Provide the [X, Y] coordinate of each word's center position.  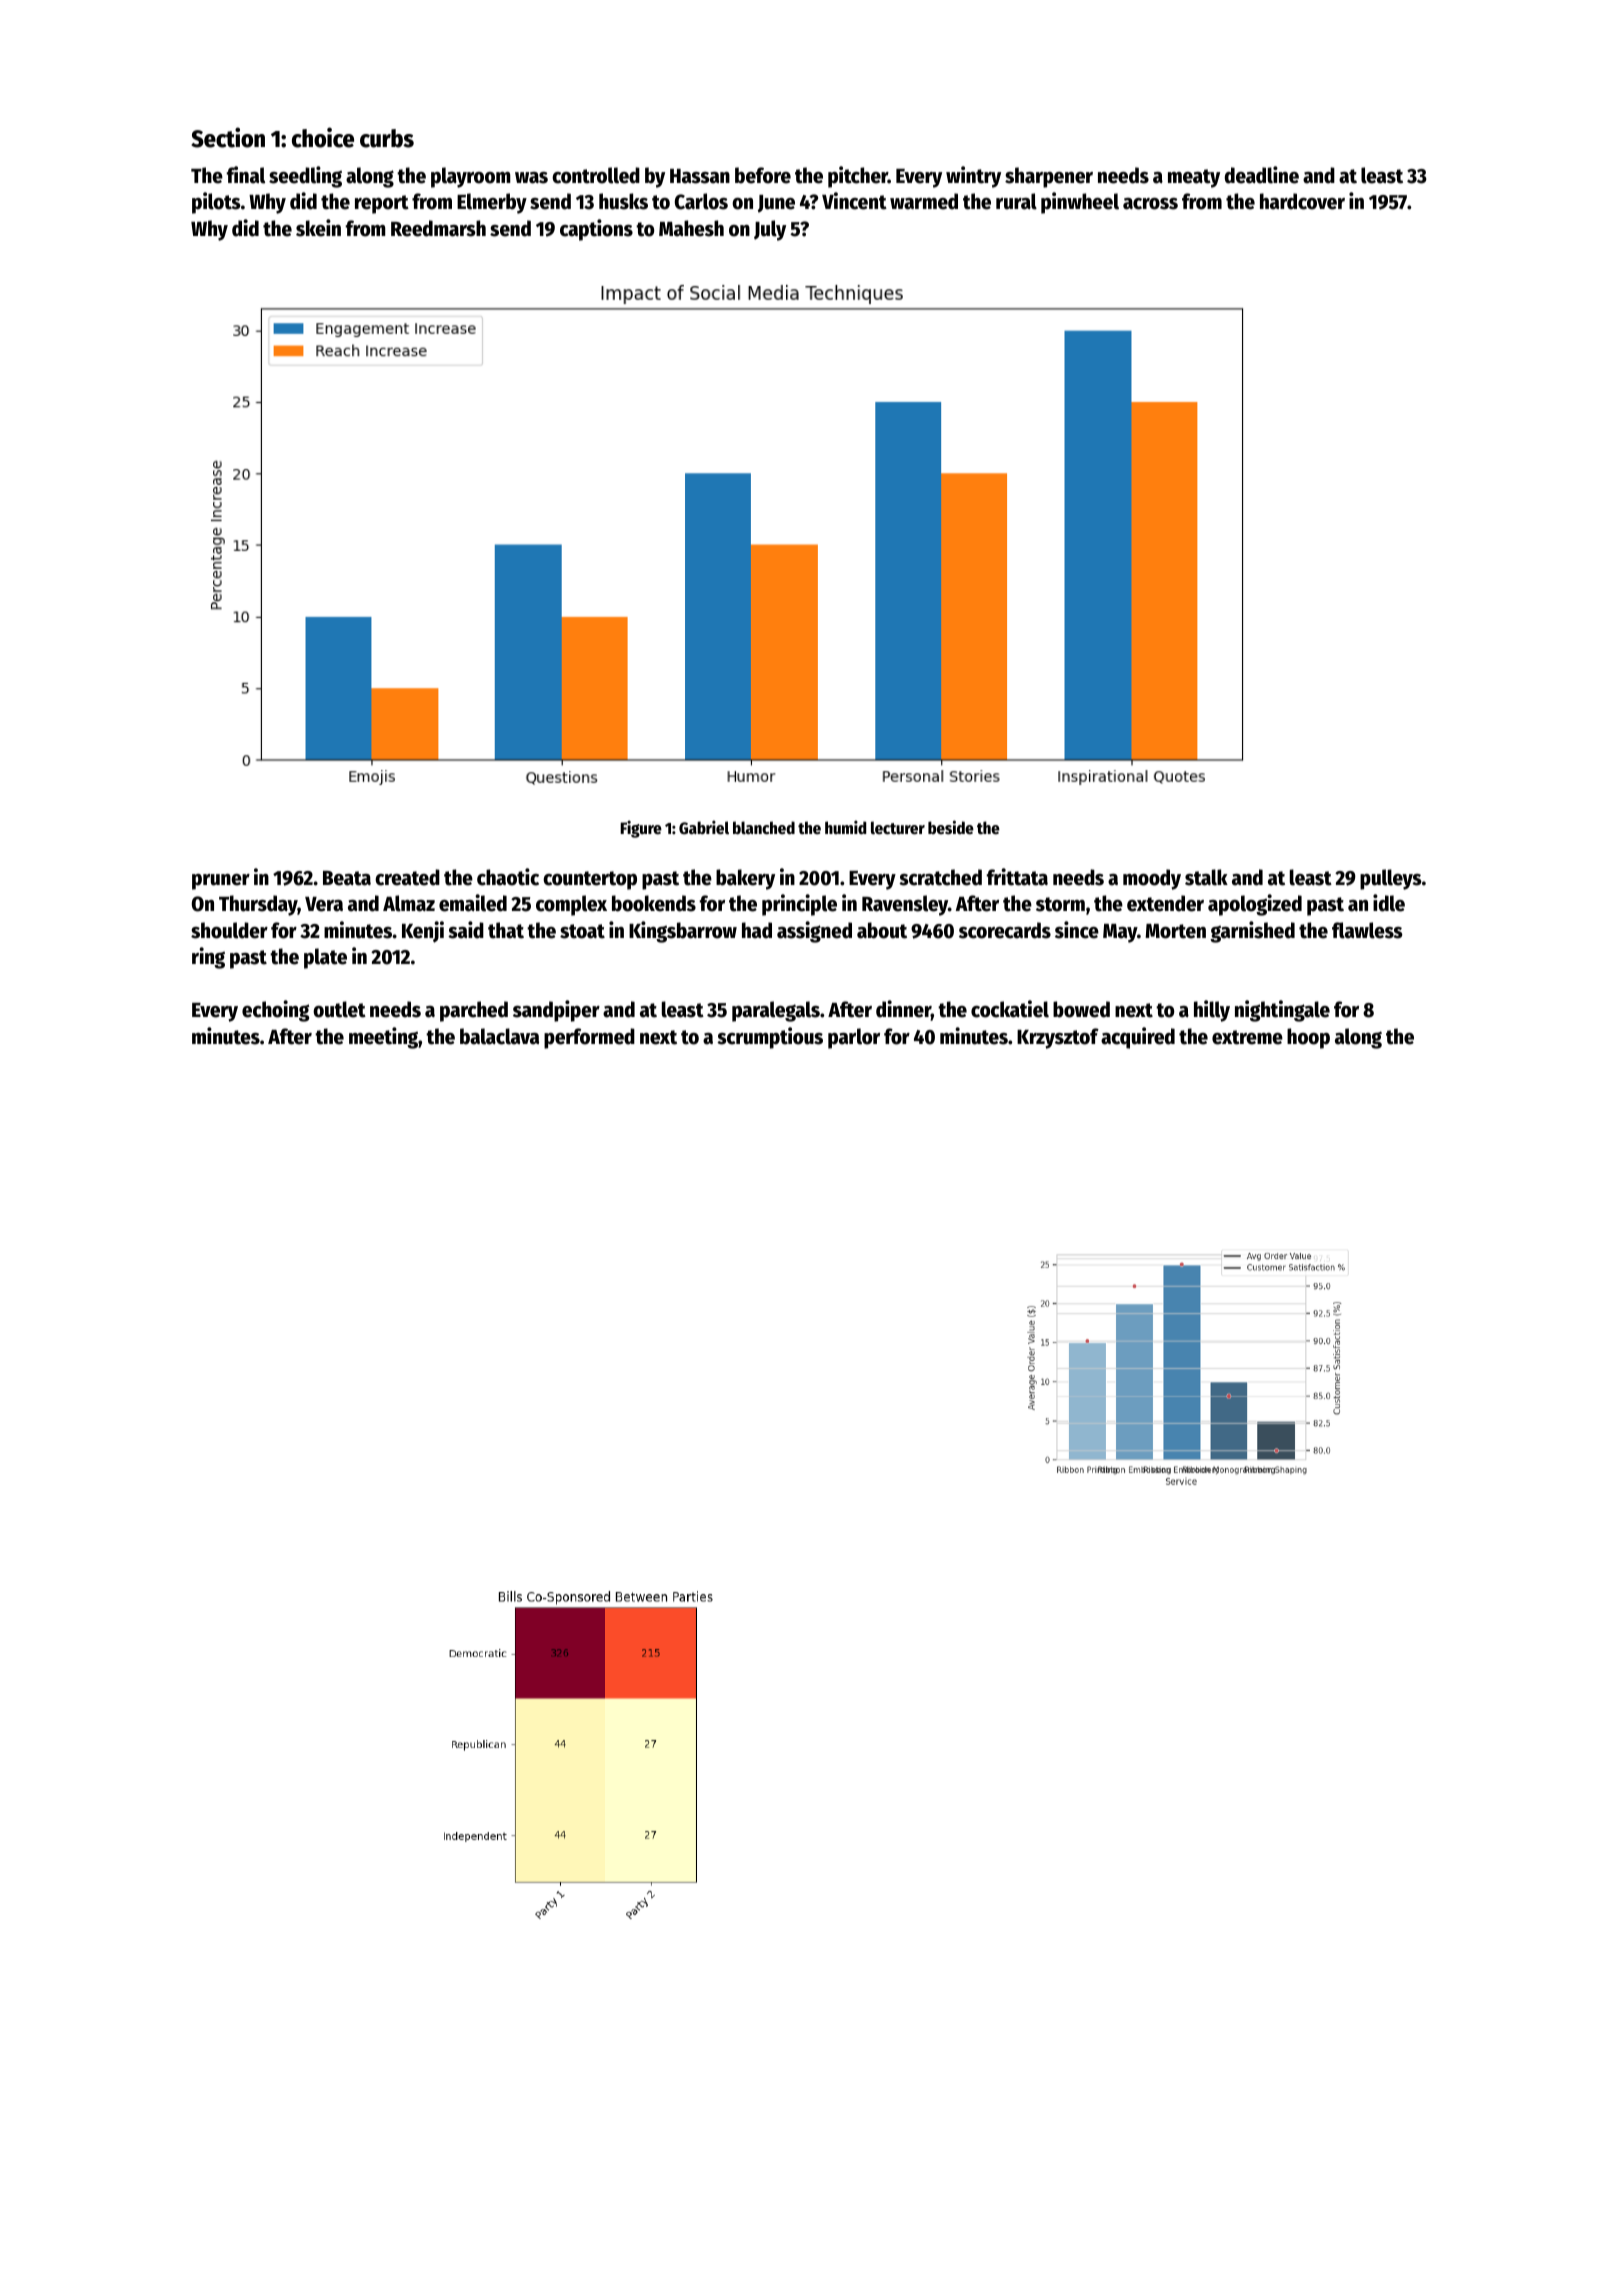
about [882, 930]
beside [951, 827]
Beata [347, 878]
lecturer [898, 828]
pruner [221, 882]
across [1150, 204]
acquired [1138, 1038]
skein [318, 228]
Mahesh [691, 228]
